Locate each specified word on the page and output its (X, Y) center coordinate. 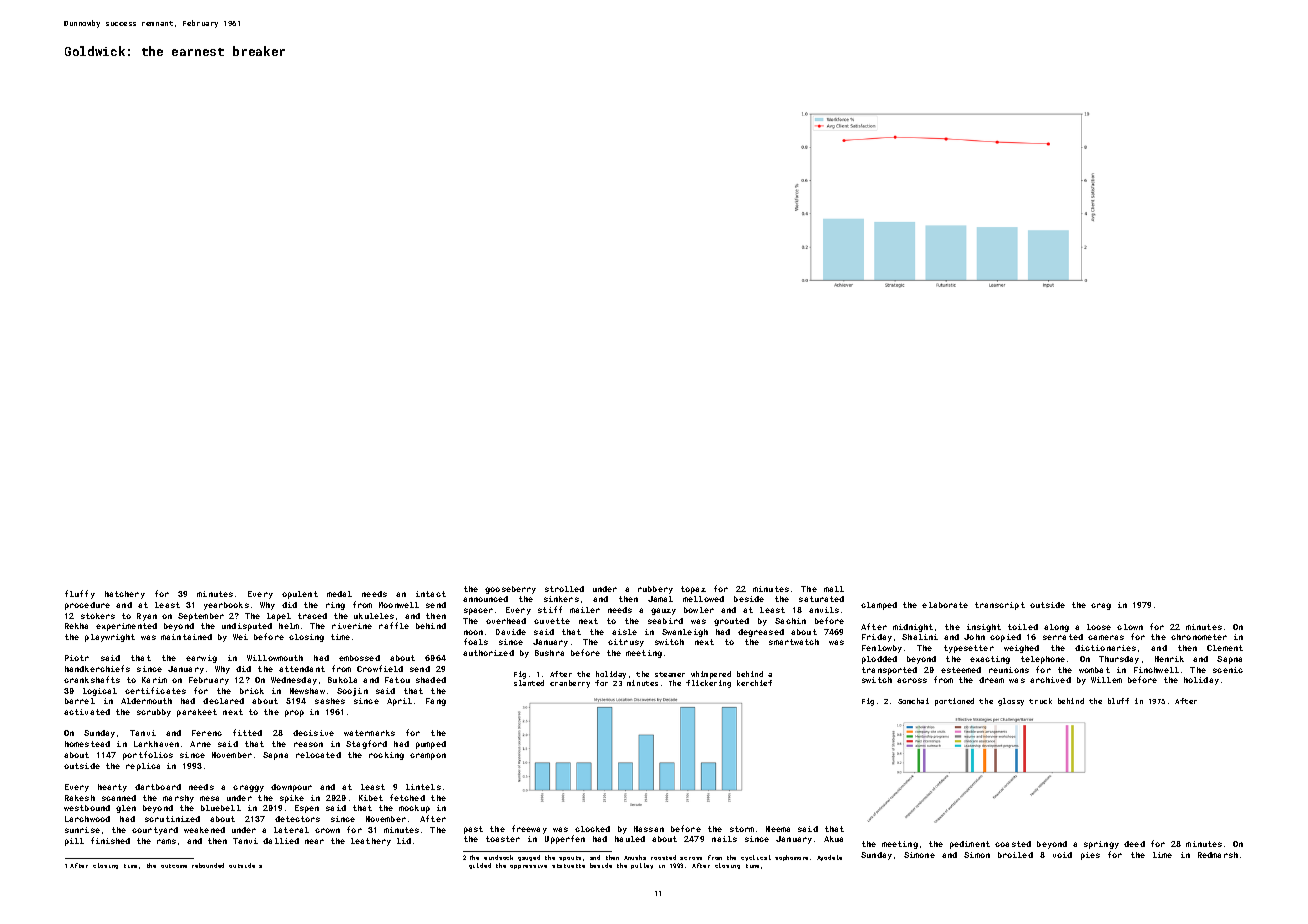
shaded (431, 680)
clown (1130, 627)
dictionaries (1105, 648)
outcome (174, 866)
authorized (488, 653)
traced (312, 616)
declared (223, 701)
